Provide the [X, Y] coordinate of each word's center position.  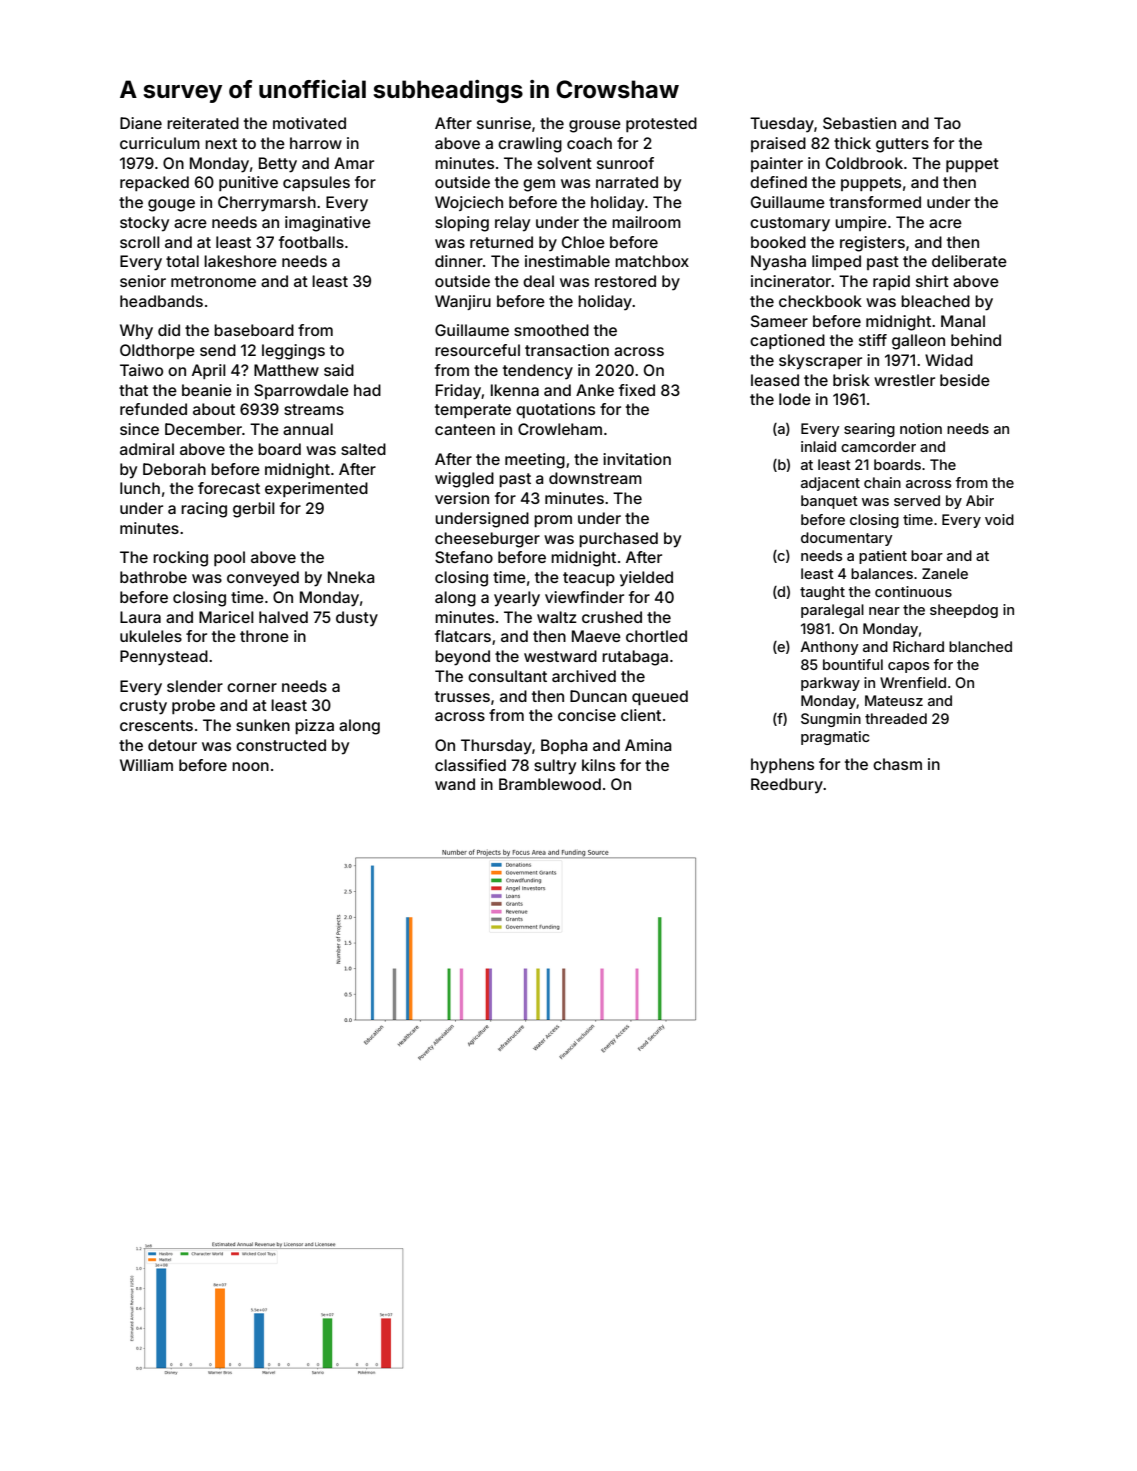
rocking [180, 559]
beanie [207, 390]
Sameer [779, 321]
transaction [567, 350]
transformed [875, 202]
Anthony [830, 648]
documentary [847, 539]
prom [553, 521]
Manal [963, 321]
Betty [278, 165]
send [218, 350]
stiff [873, 340]
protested [661, 124]
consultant [507, 676]
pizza [314, 726]
